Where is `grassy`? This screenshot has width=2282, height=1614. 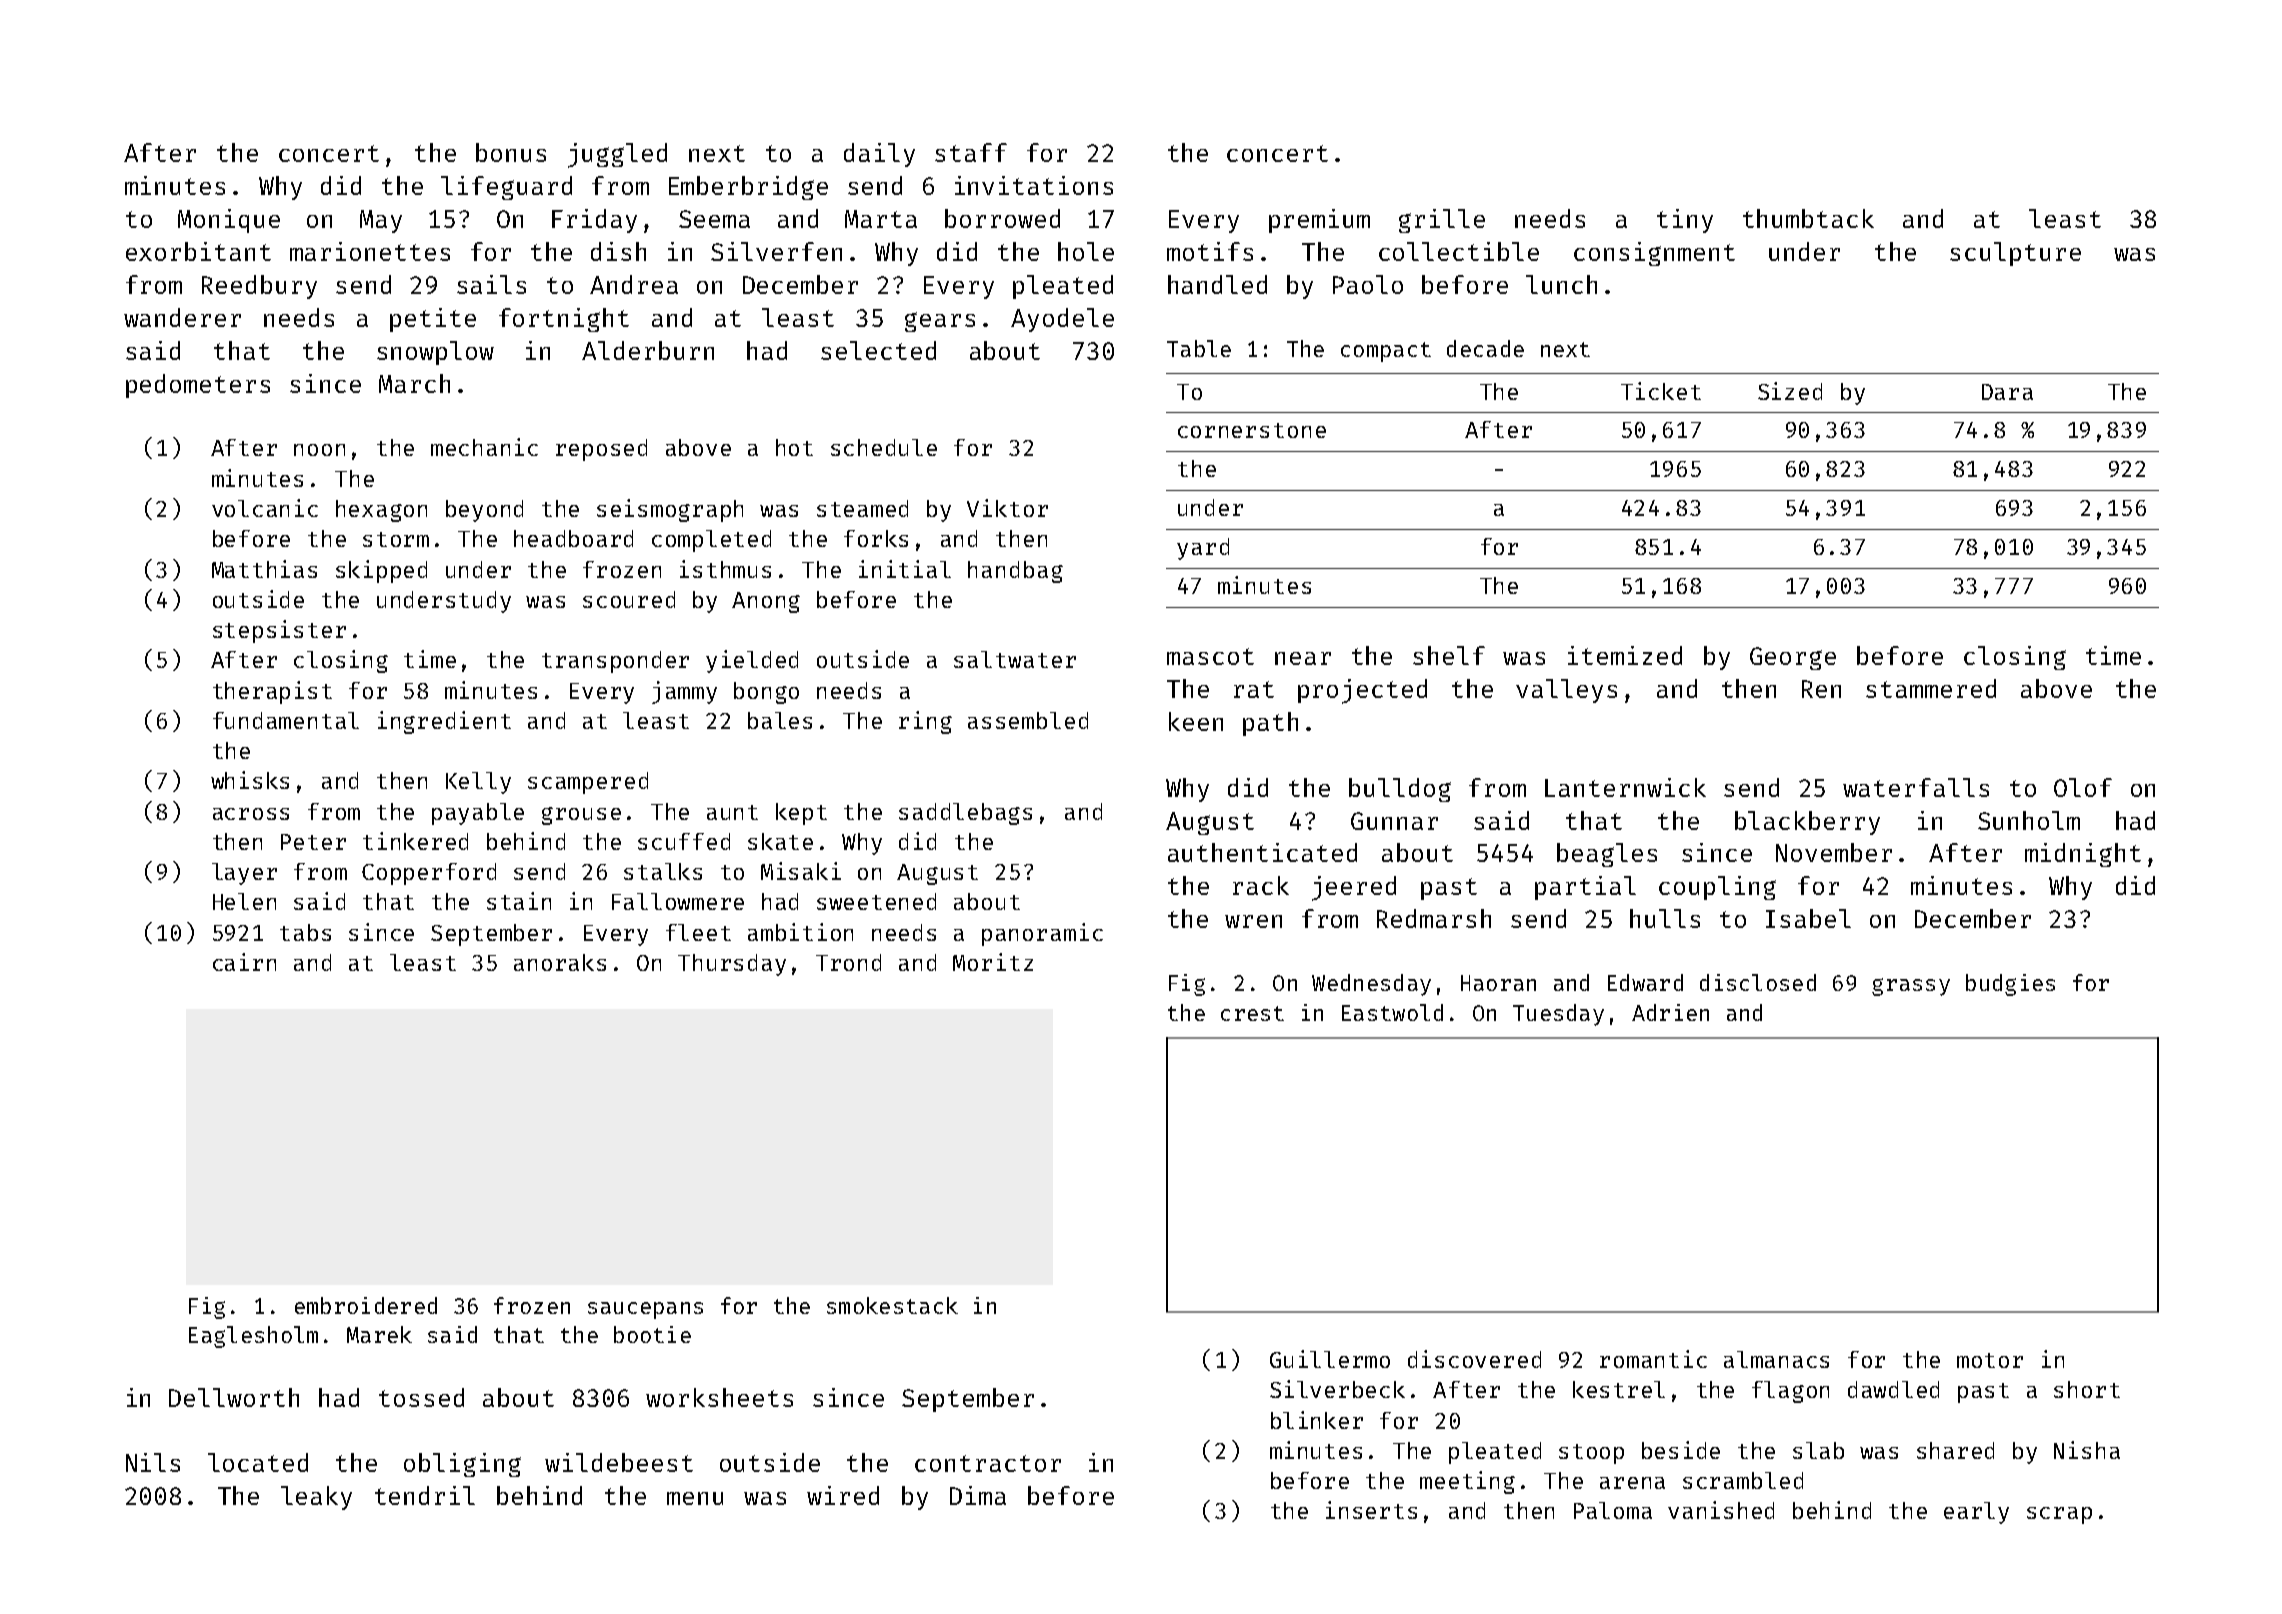
grassy is located at coordinates (1911, 987).
